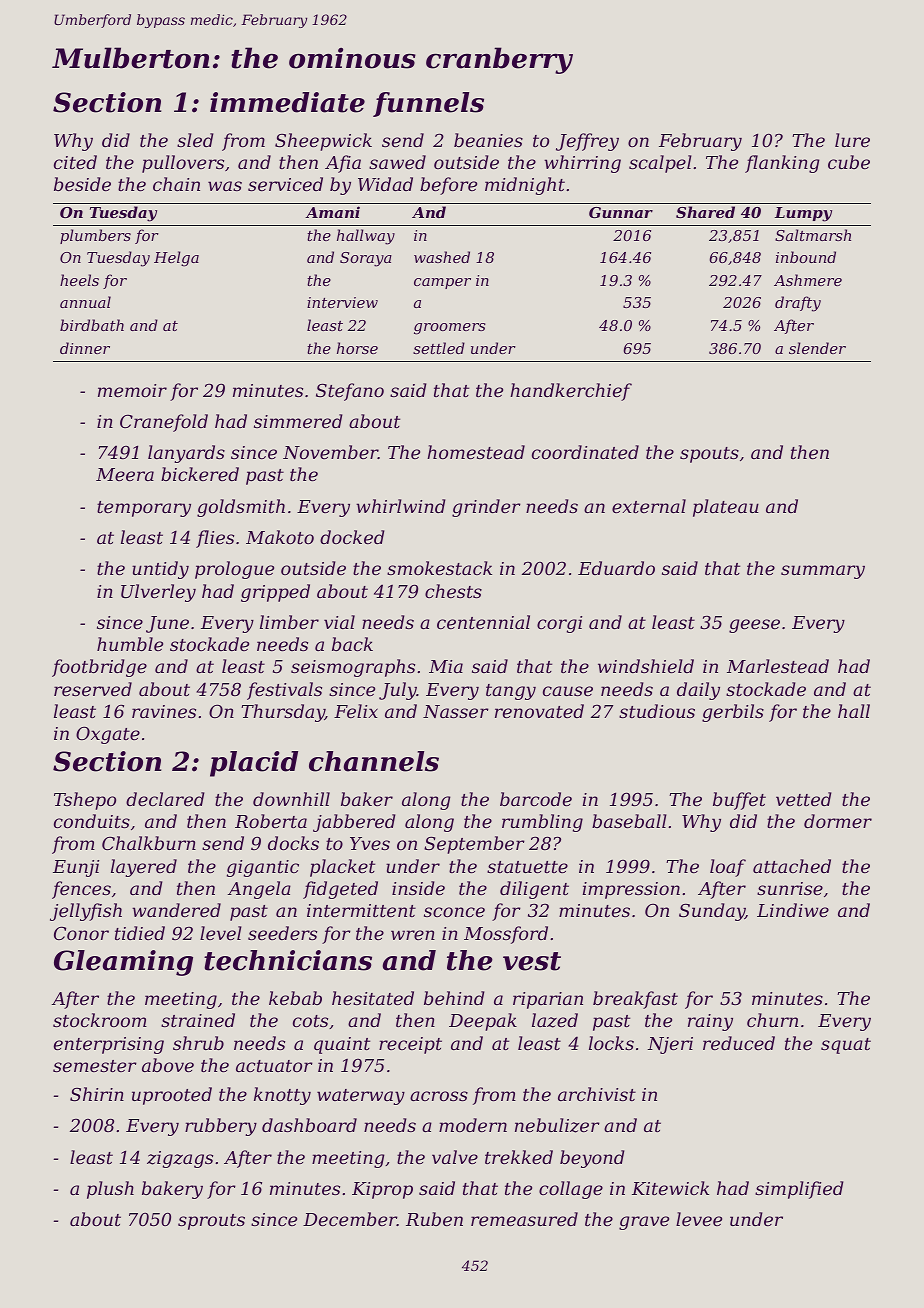  I want to click on Lindiwe, so click(793, 910).
